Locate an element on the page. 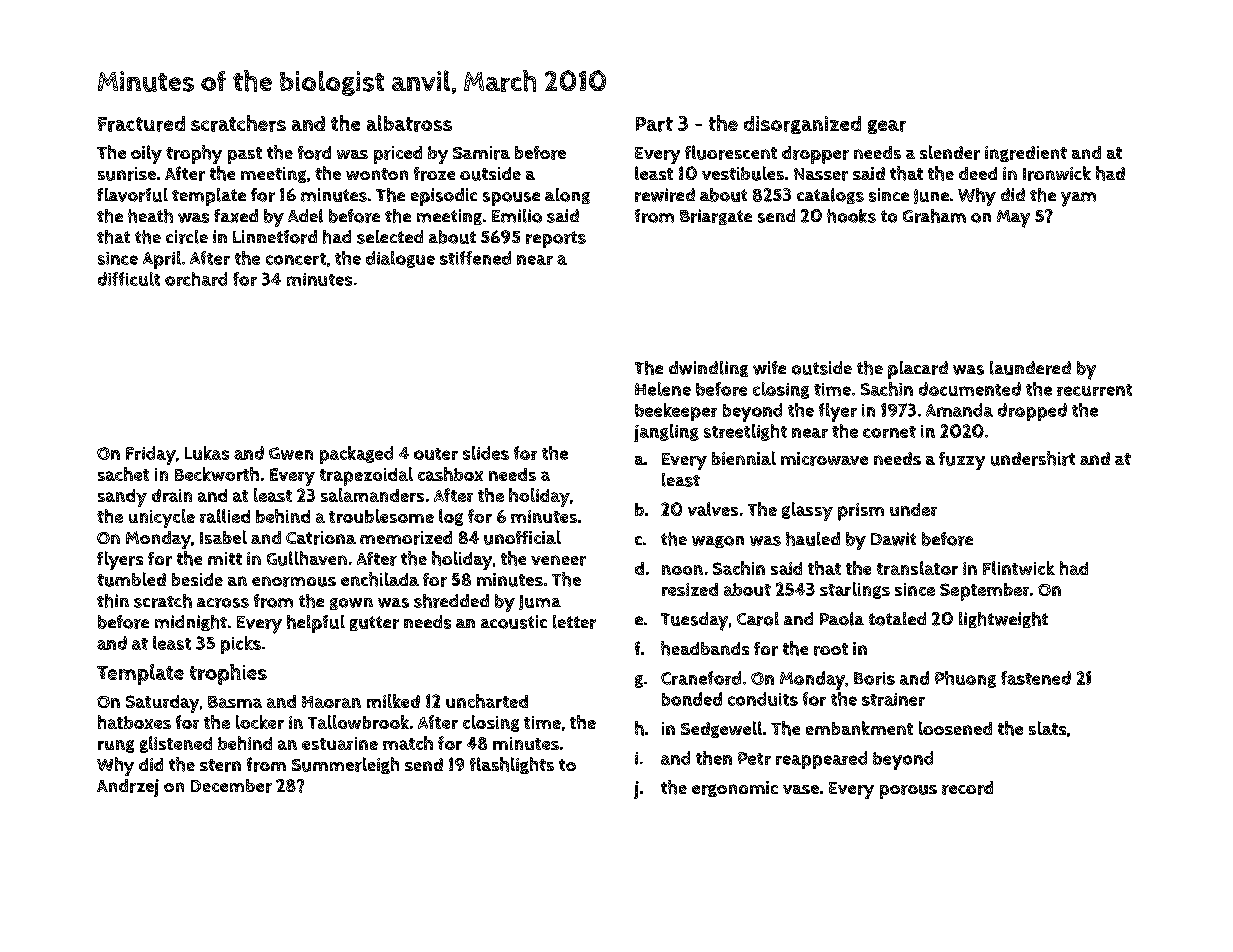  Lukas is located at coordinates (207, 453).
